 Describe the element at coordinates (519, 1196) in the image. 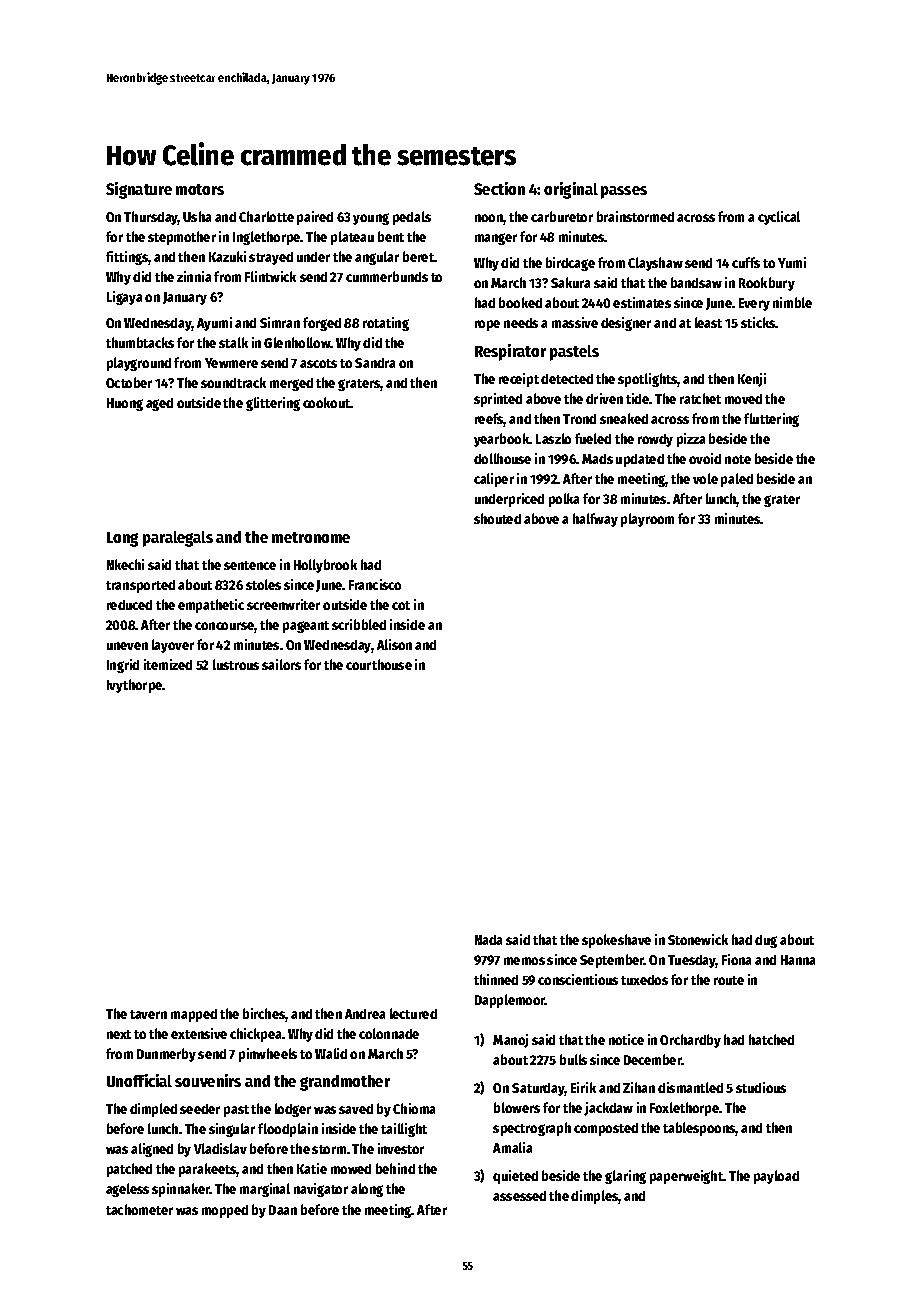

I see `assessed` at that location.
